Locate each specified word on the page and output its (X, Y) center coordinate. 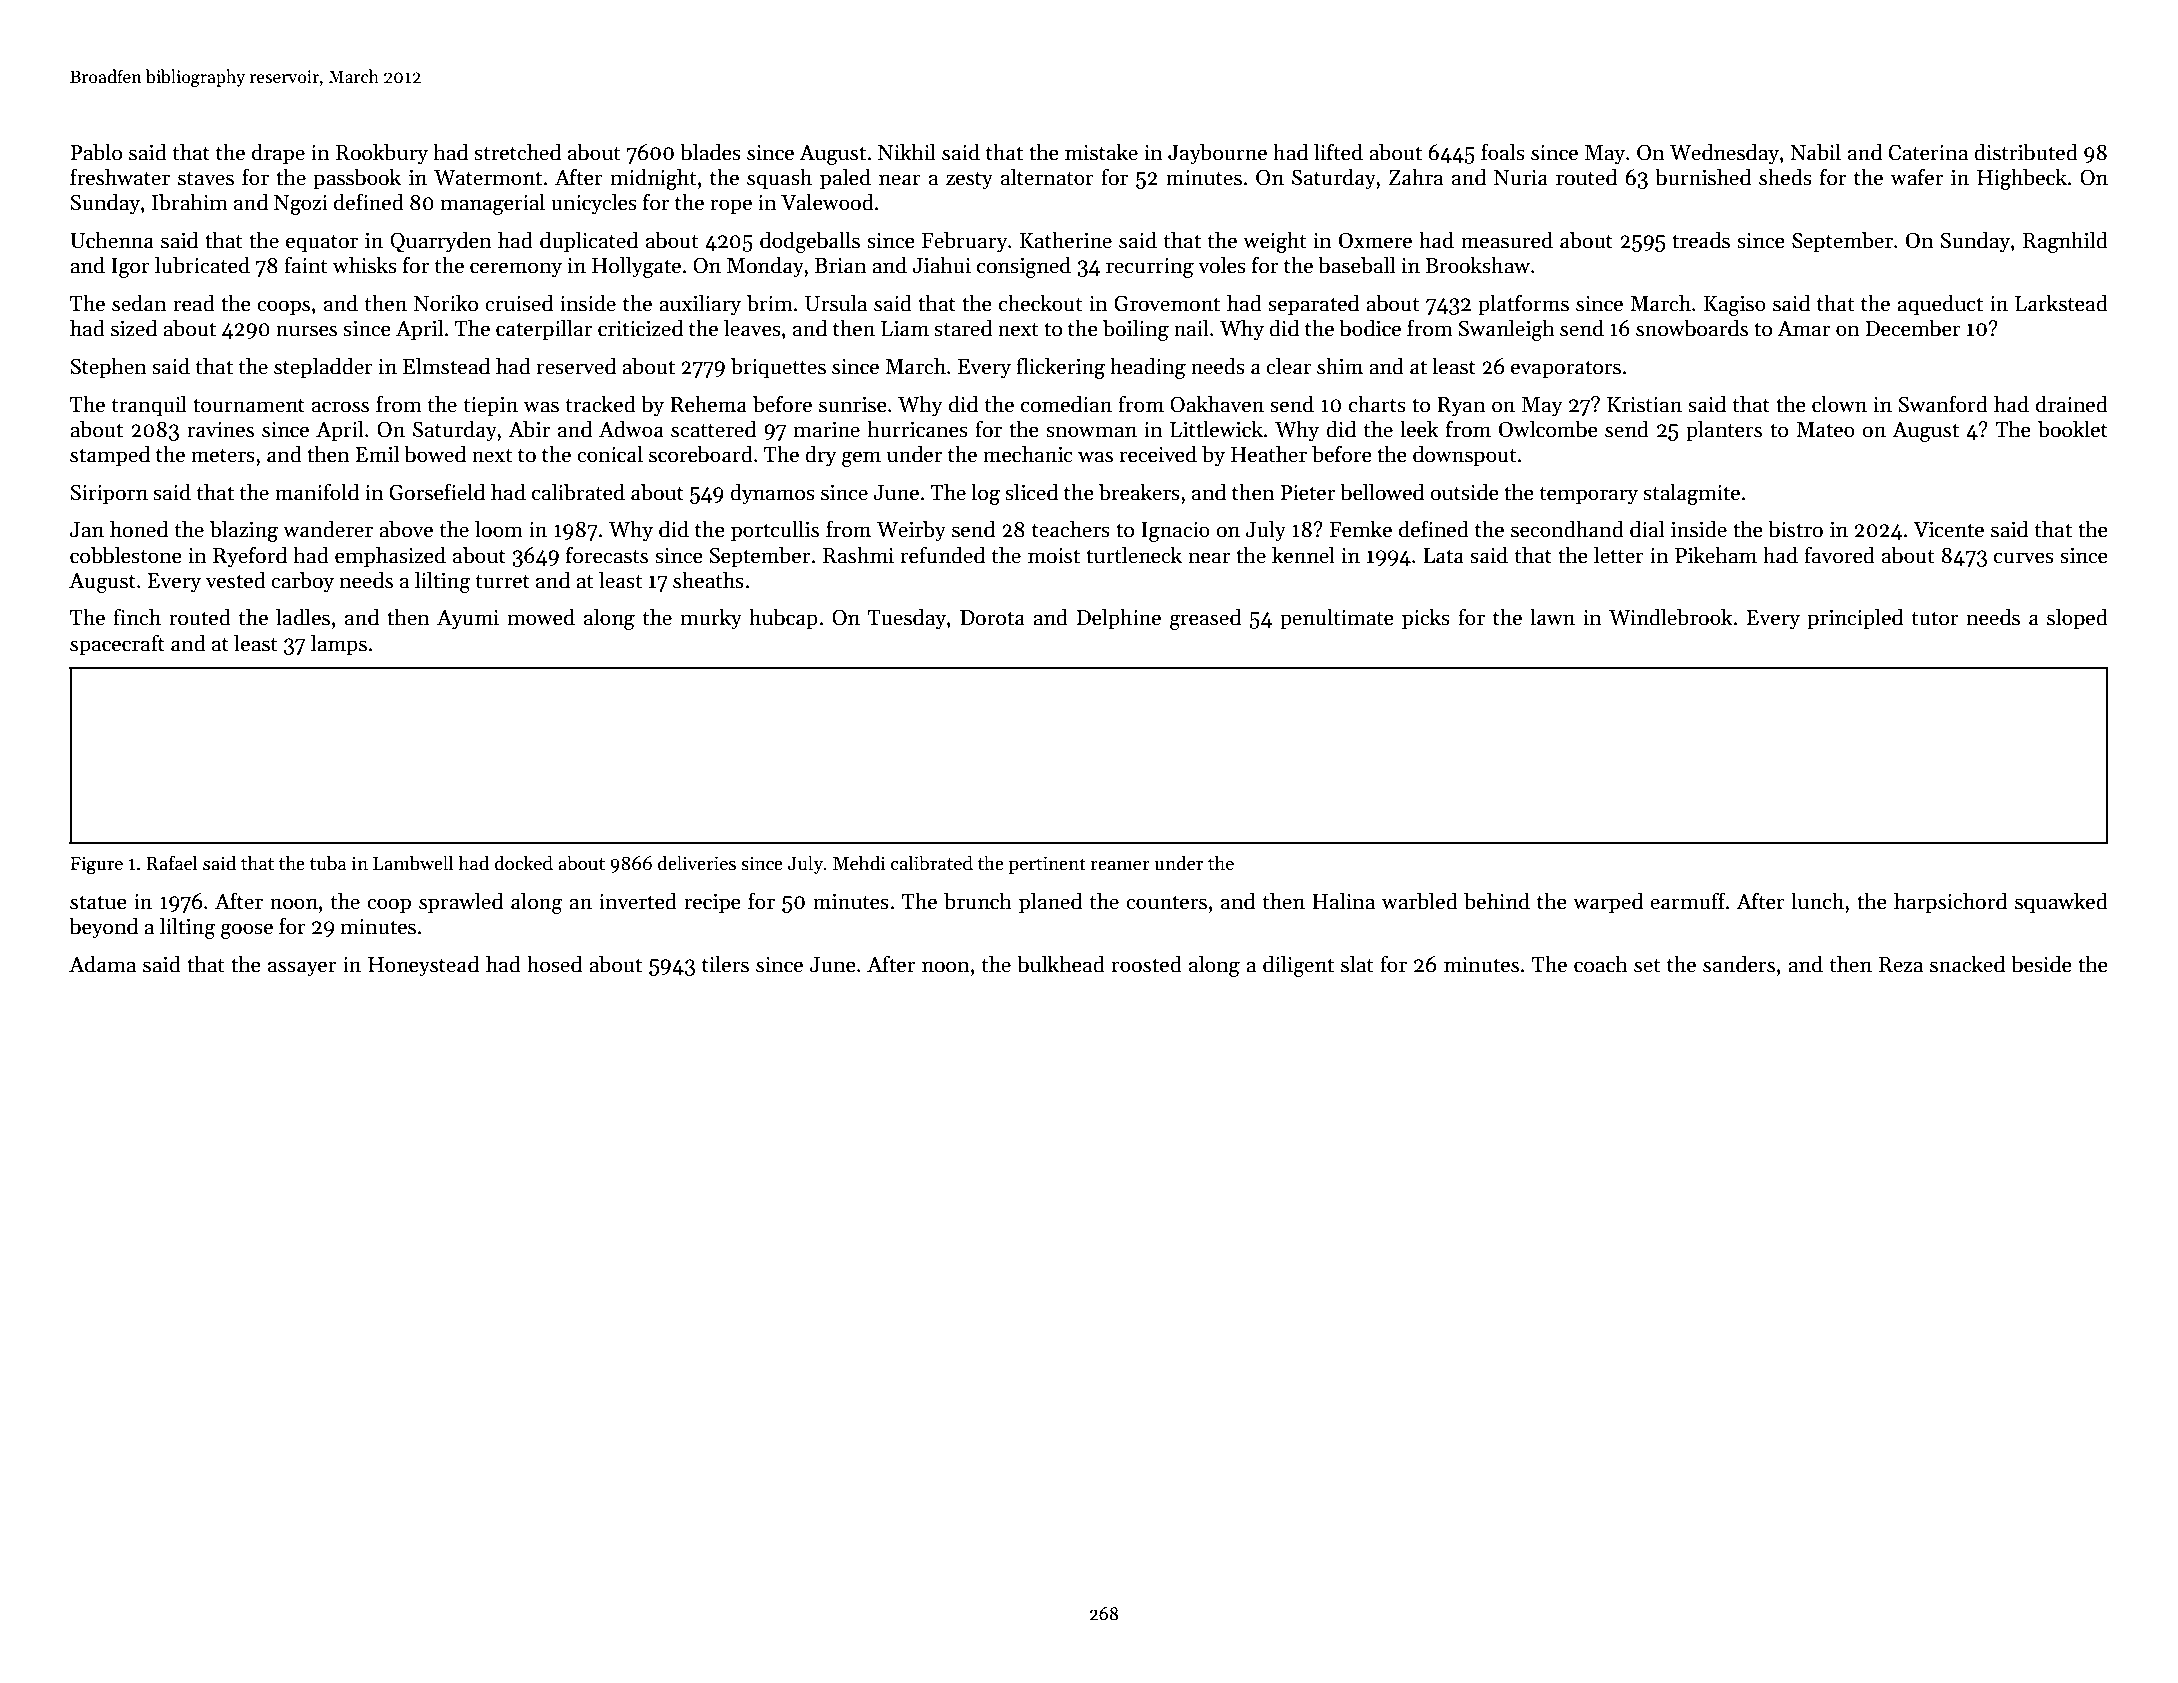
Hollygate (636, 267)
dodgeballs (810, 242)
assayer (302, 969)
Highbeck (2022, 179)
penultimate (1337, 619)
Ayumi (468, 620)
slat (1357, 964)
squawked (2061, 903)
